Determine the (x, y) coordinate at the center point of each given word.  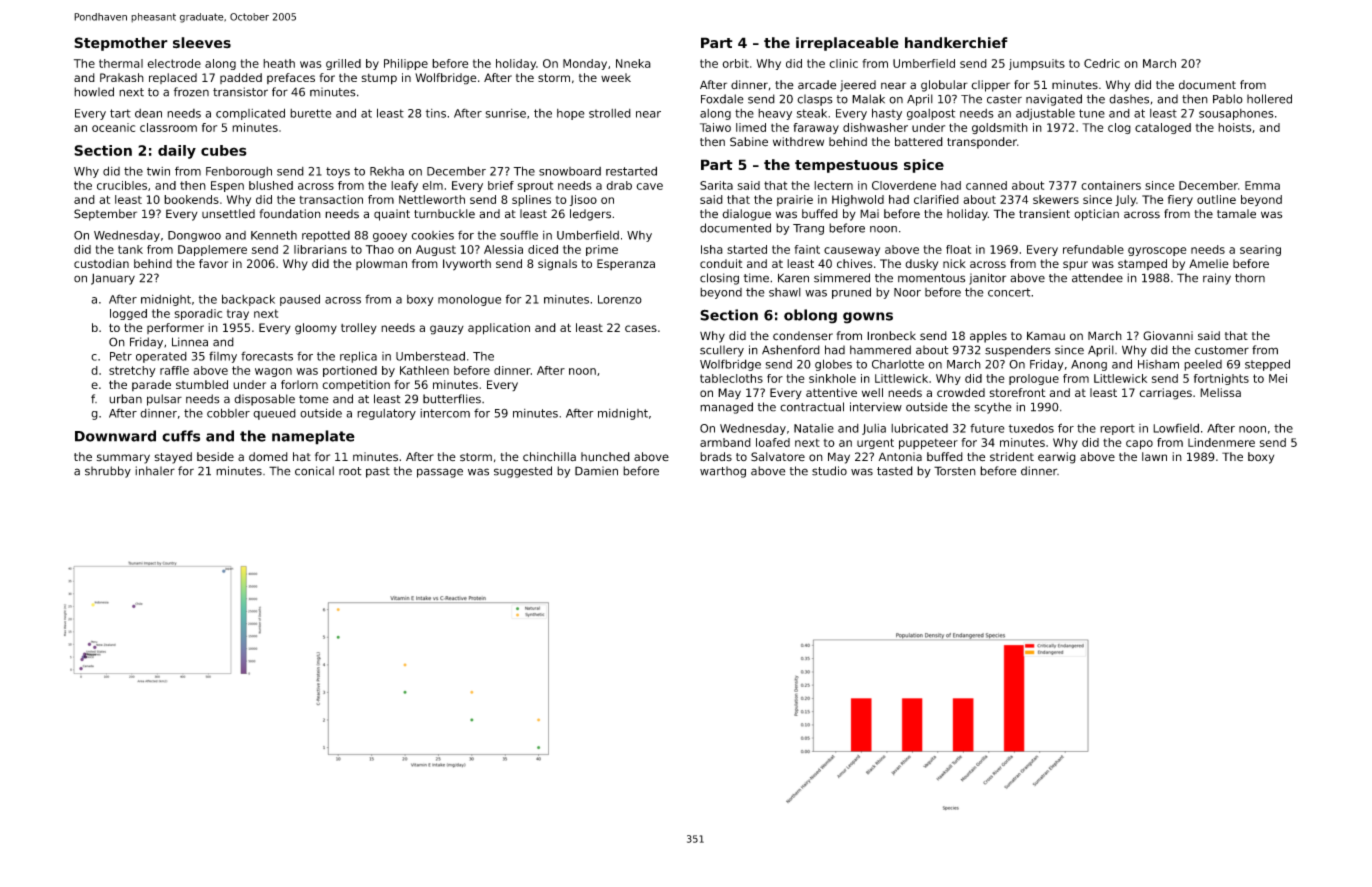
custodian (101, 263)
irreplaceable (847, 44)
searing (1260, 250)
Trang (808, 229)
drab (619, 185)
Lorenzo (620, 299)
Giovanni (1168, 336)
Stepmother (121, 44)
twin (158, 171)
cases (641, 328)
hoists (1234, 127)
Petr (121, 356)
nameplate (313, 437)
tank (130, 249)
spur (1075, 265)
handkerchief (956, 42)
